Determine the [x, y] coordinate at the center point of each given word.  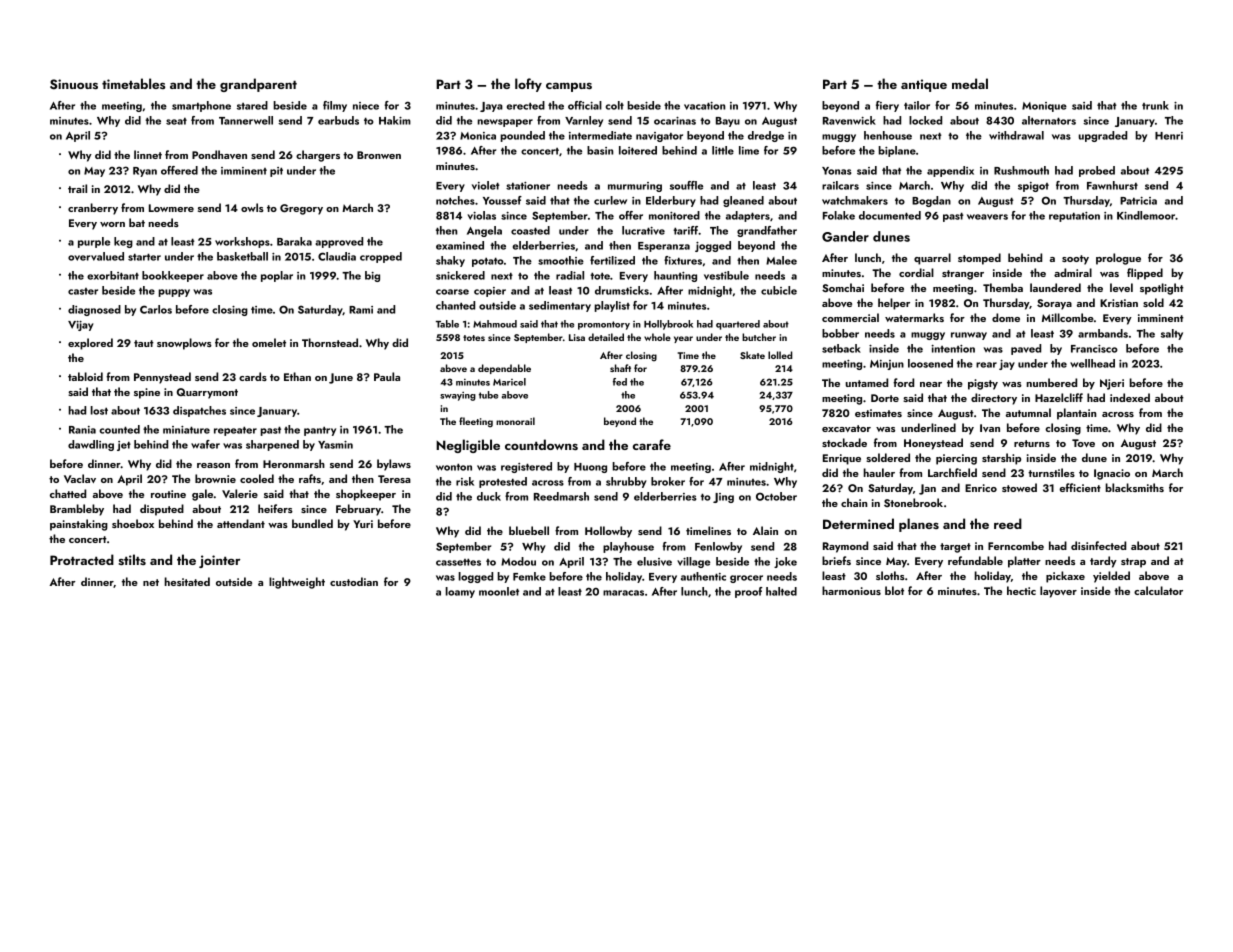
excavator [846, 428]
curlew [610, 200]
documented [890, 215]
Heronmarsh [294, 463]
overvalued [96, 256]
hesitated [187, 581]
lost [99, 410]
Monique [1044, 107]
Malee [781, 260]
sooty [1075, 260]
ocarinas [675, 121]
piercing [956, 459]
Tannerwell [246, 120]
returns [1032, 443]
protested [503, 482]
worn [112, 224]
